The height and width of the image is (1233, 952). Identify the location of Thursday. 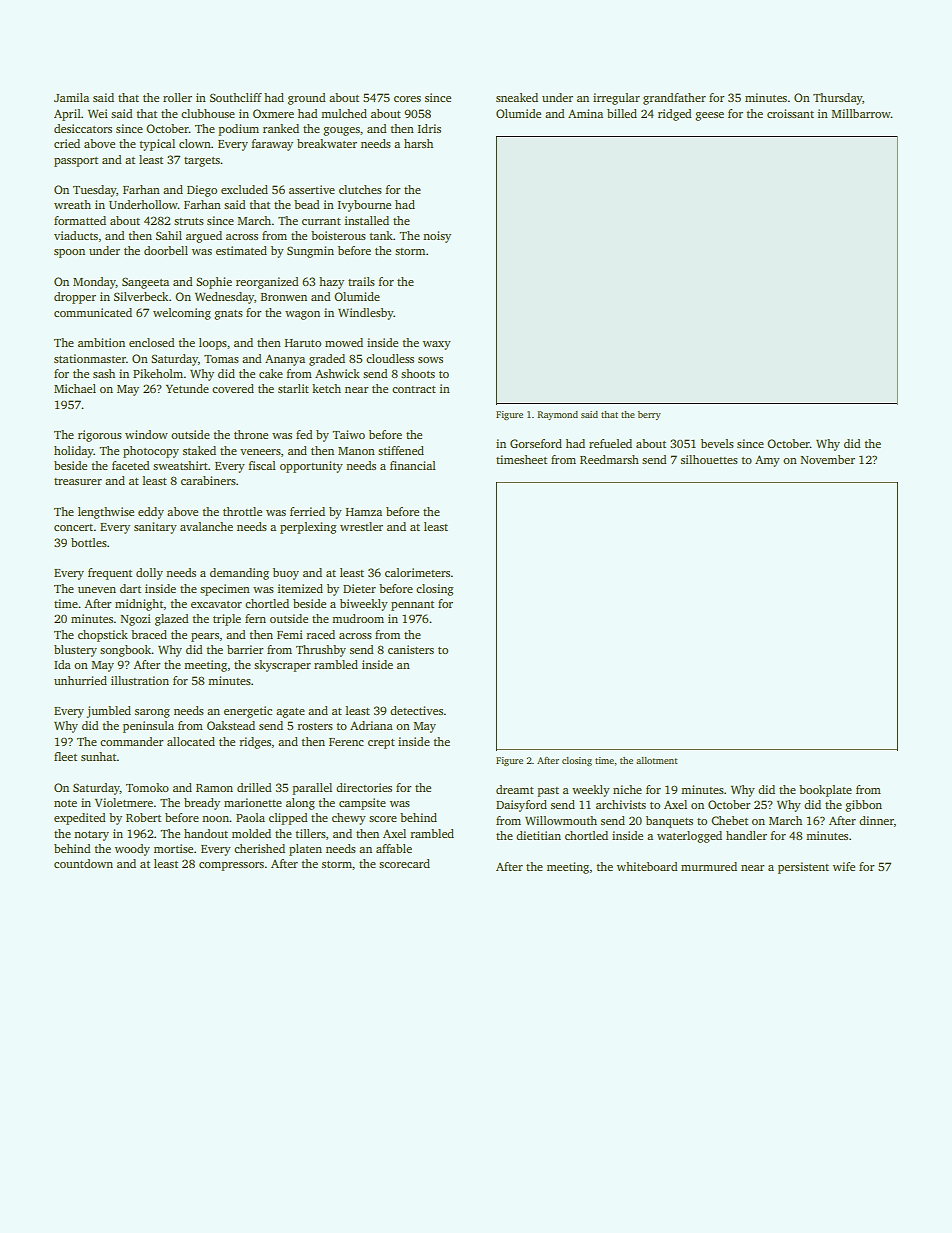
(837, 99).
